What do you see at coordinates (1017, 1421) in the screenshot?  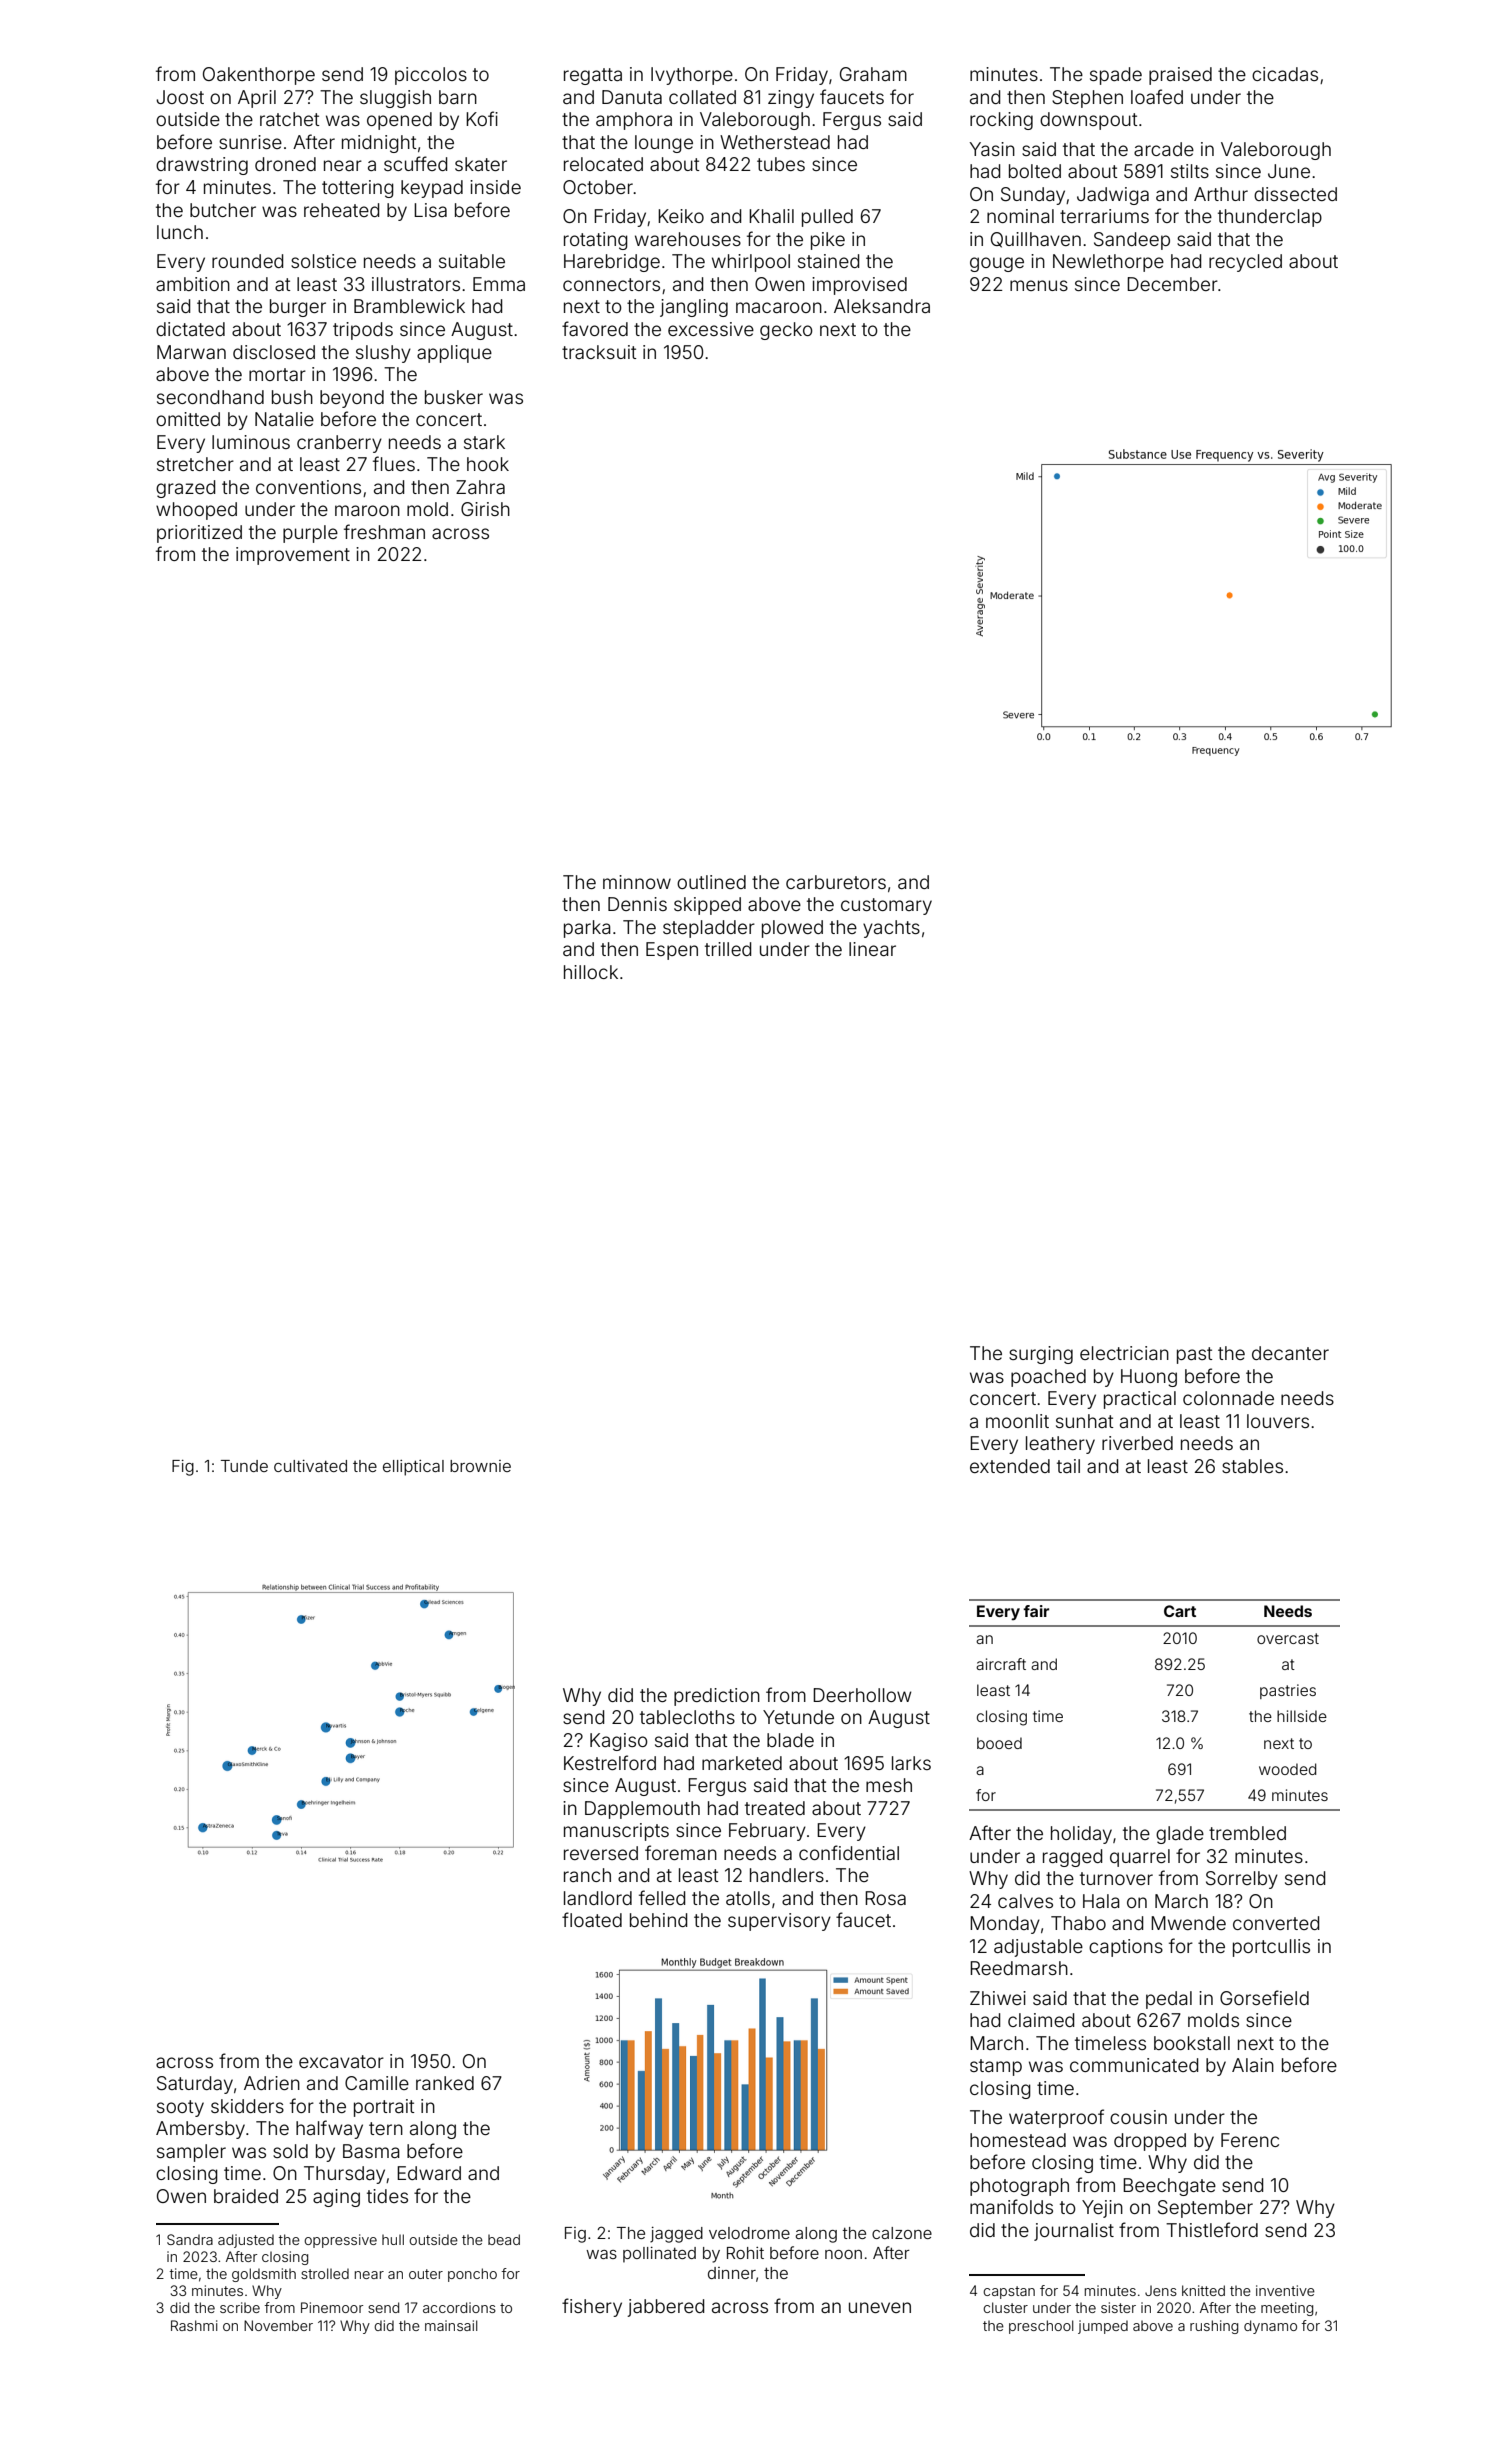 I see `moonlit` at bounding box center [1017, 1421].
